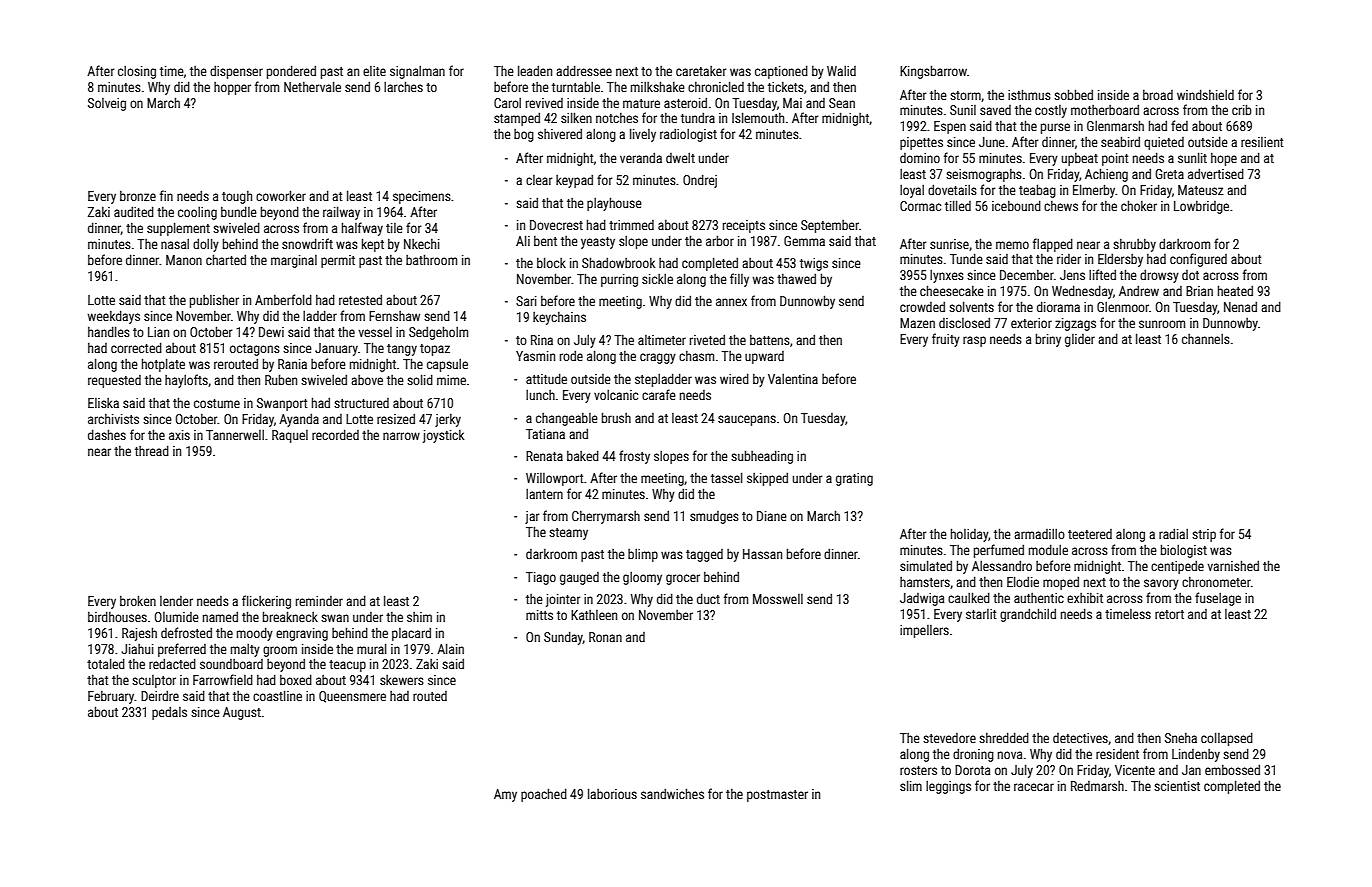  What do you see at coordinates (1205, 94) in the screenshot?
I see `windshield` at bounding box center [1205, 94].
